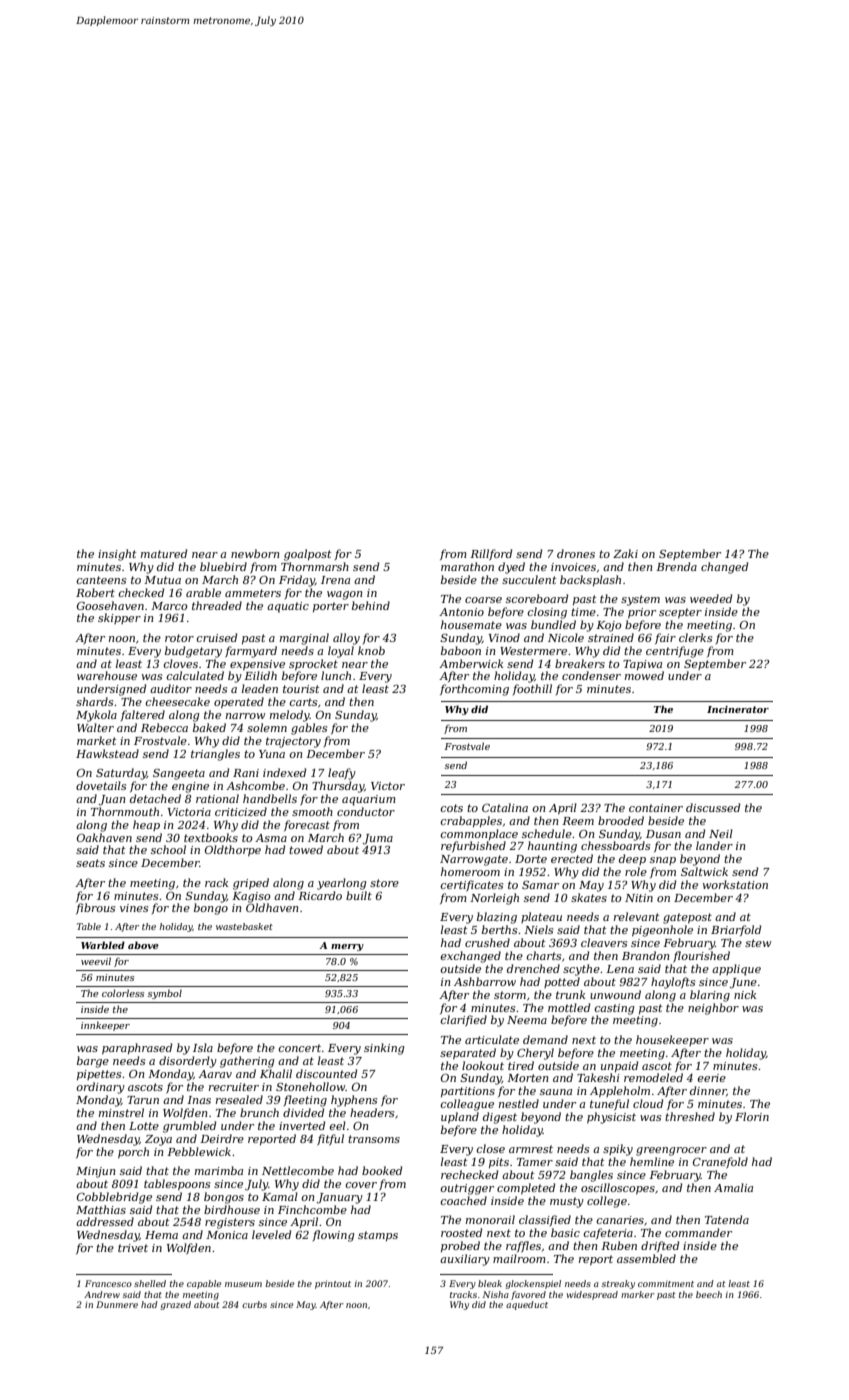  What do you see at coordinates (714, 845) in the screenshot?
I see `lander` at bounding box center [714, 845].
